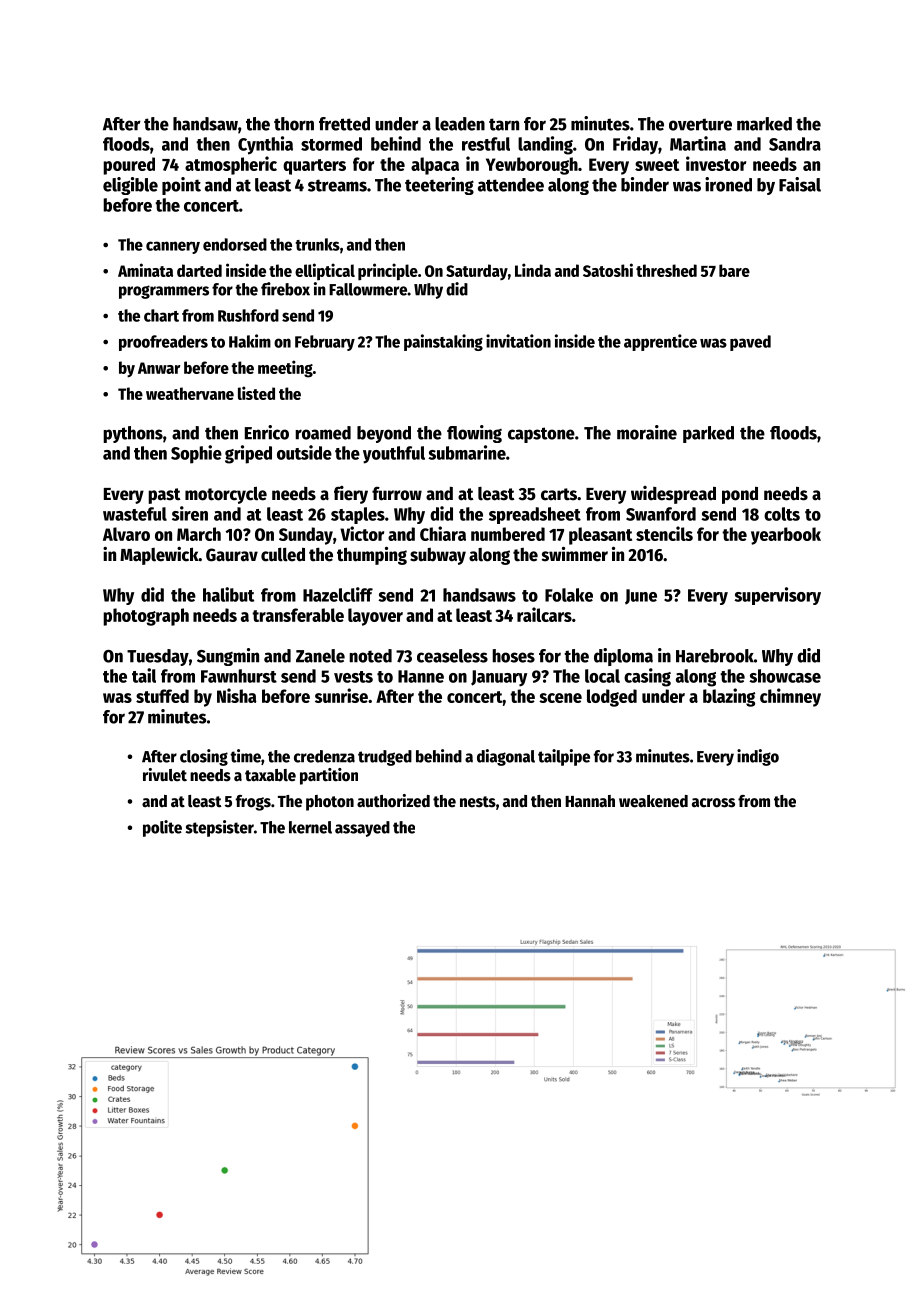 Image resolution: width=924 pixels, height=1308 pixels. Describe the element at coordinates (226, 495) in the page. I see `motorcycle` at that location.
